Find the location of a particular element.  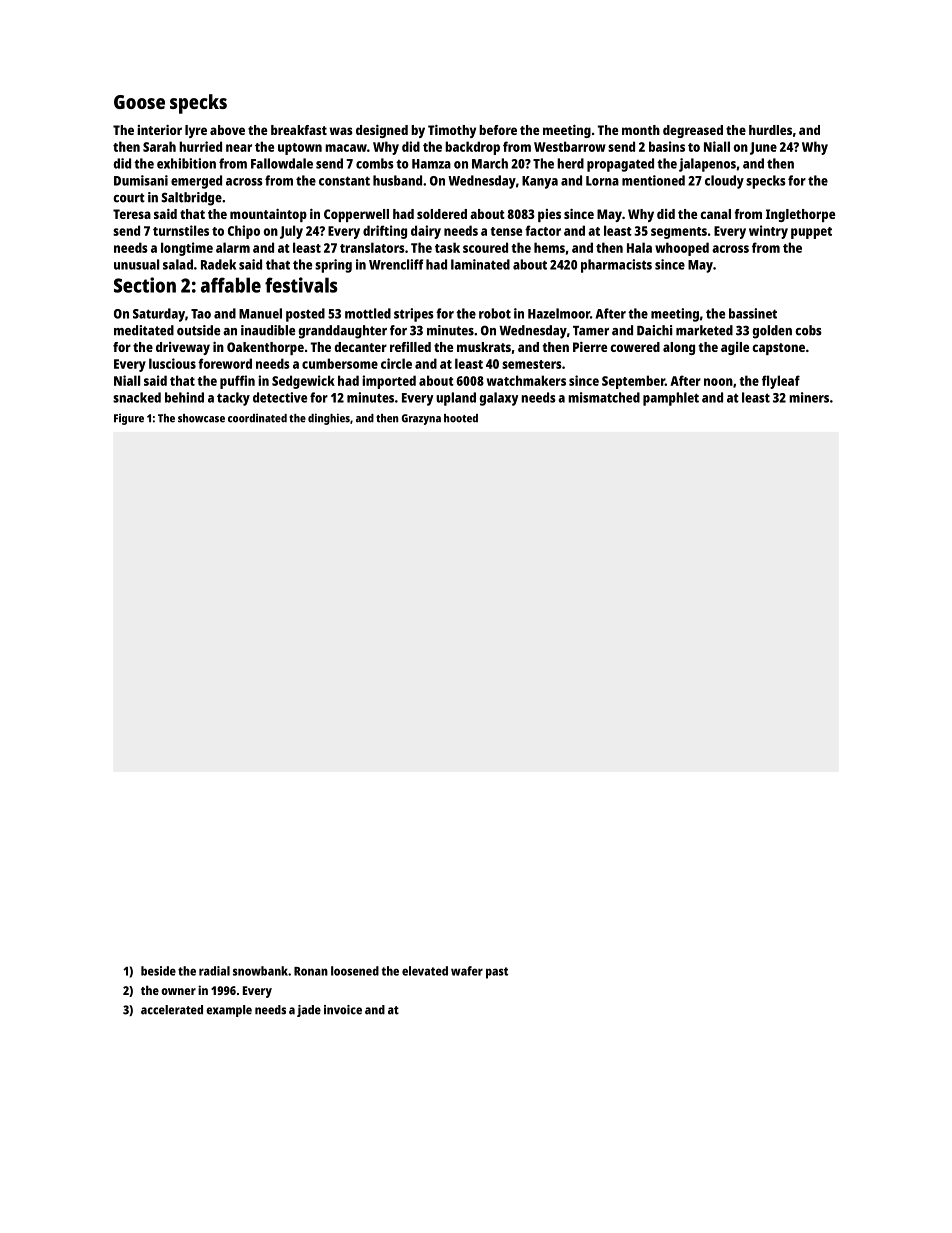

elevated is located at coordinates (425, 971).
